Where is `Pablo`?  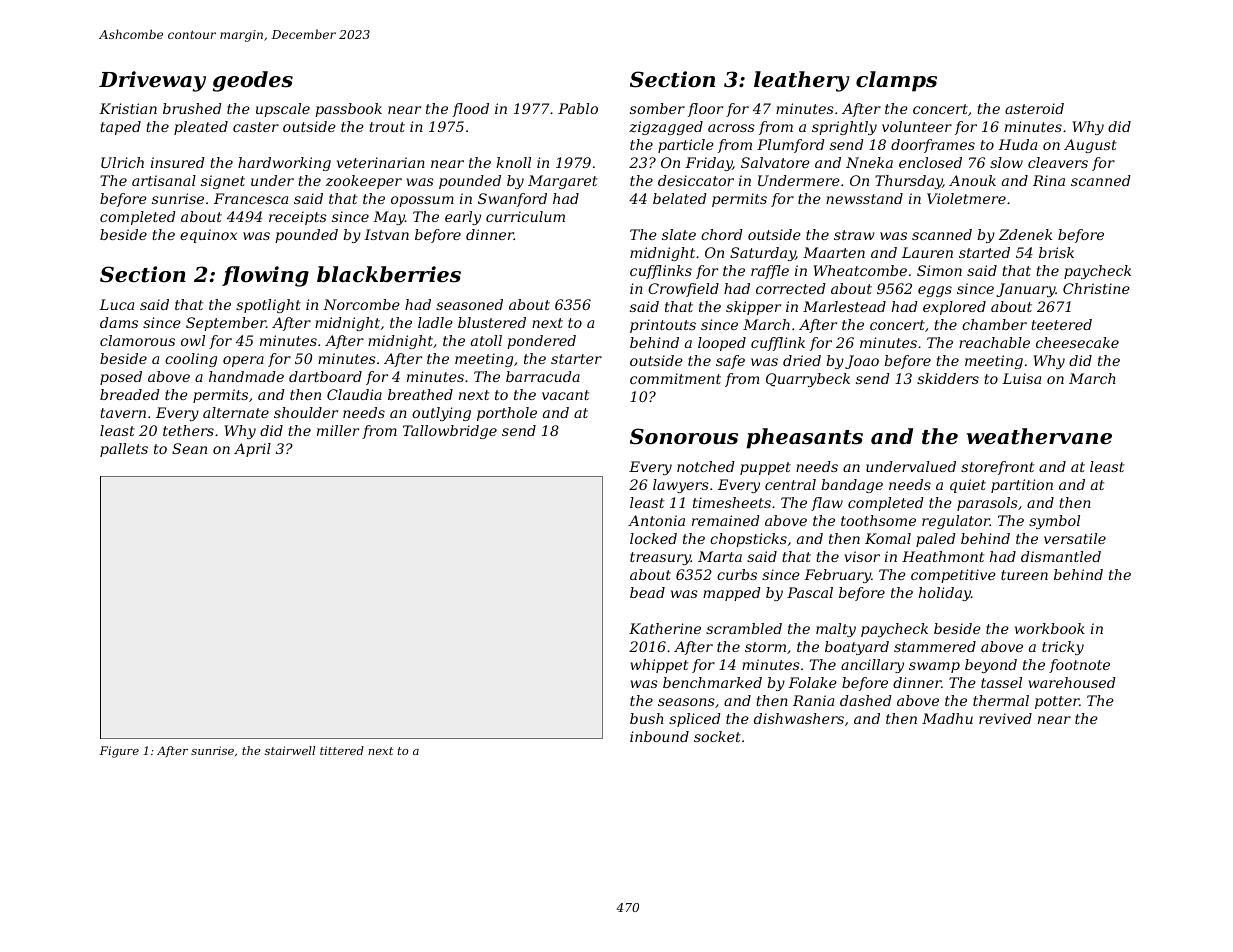
Pablo is located at coordinates (578, 108).
